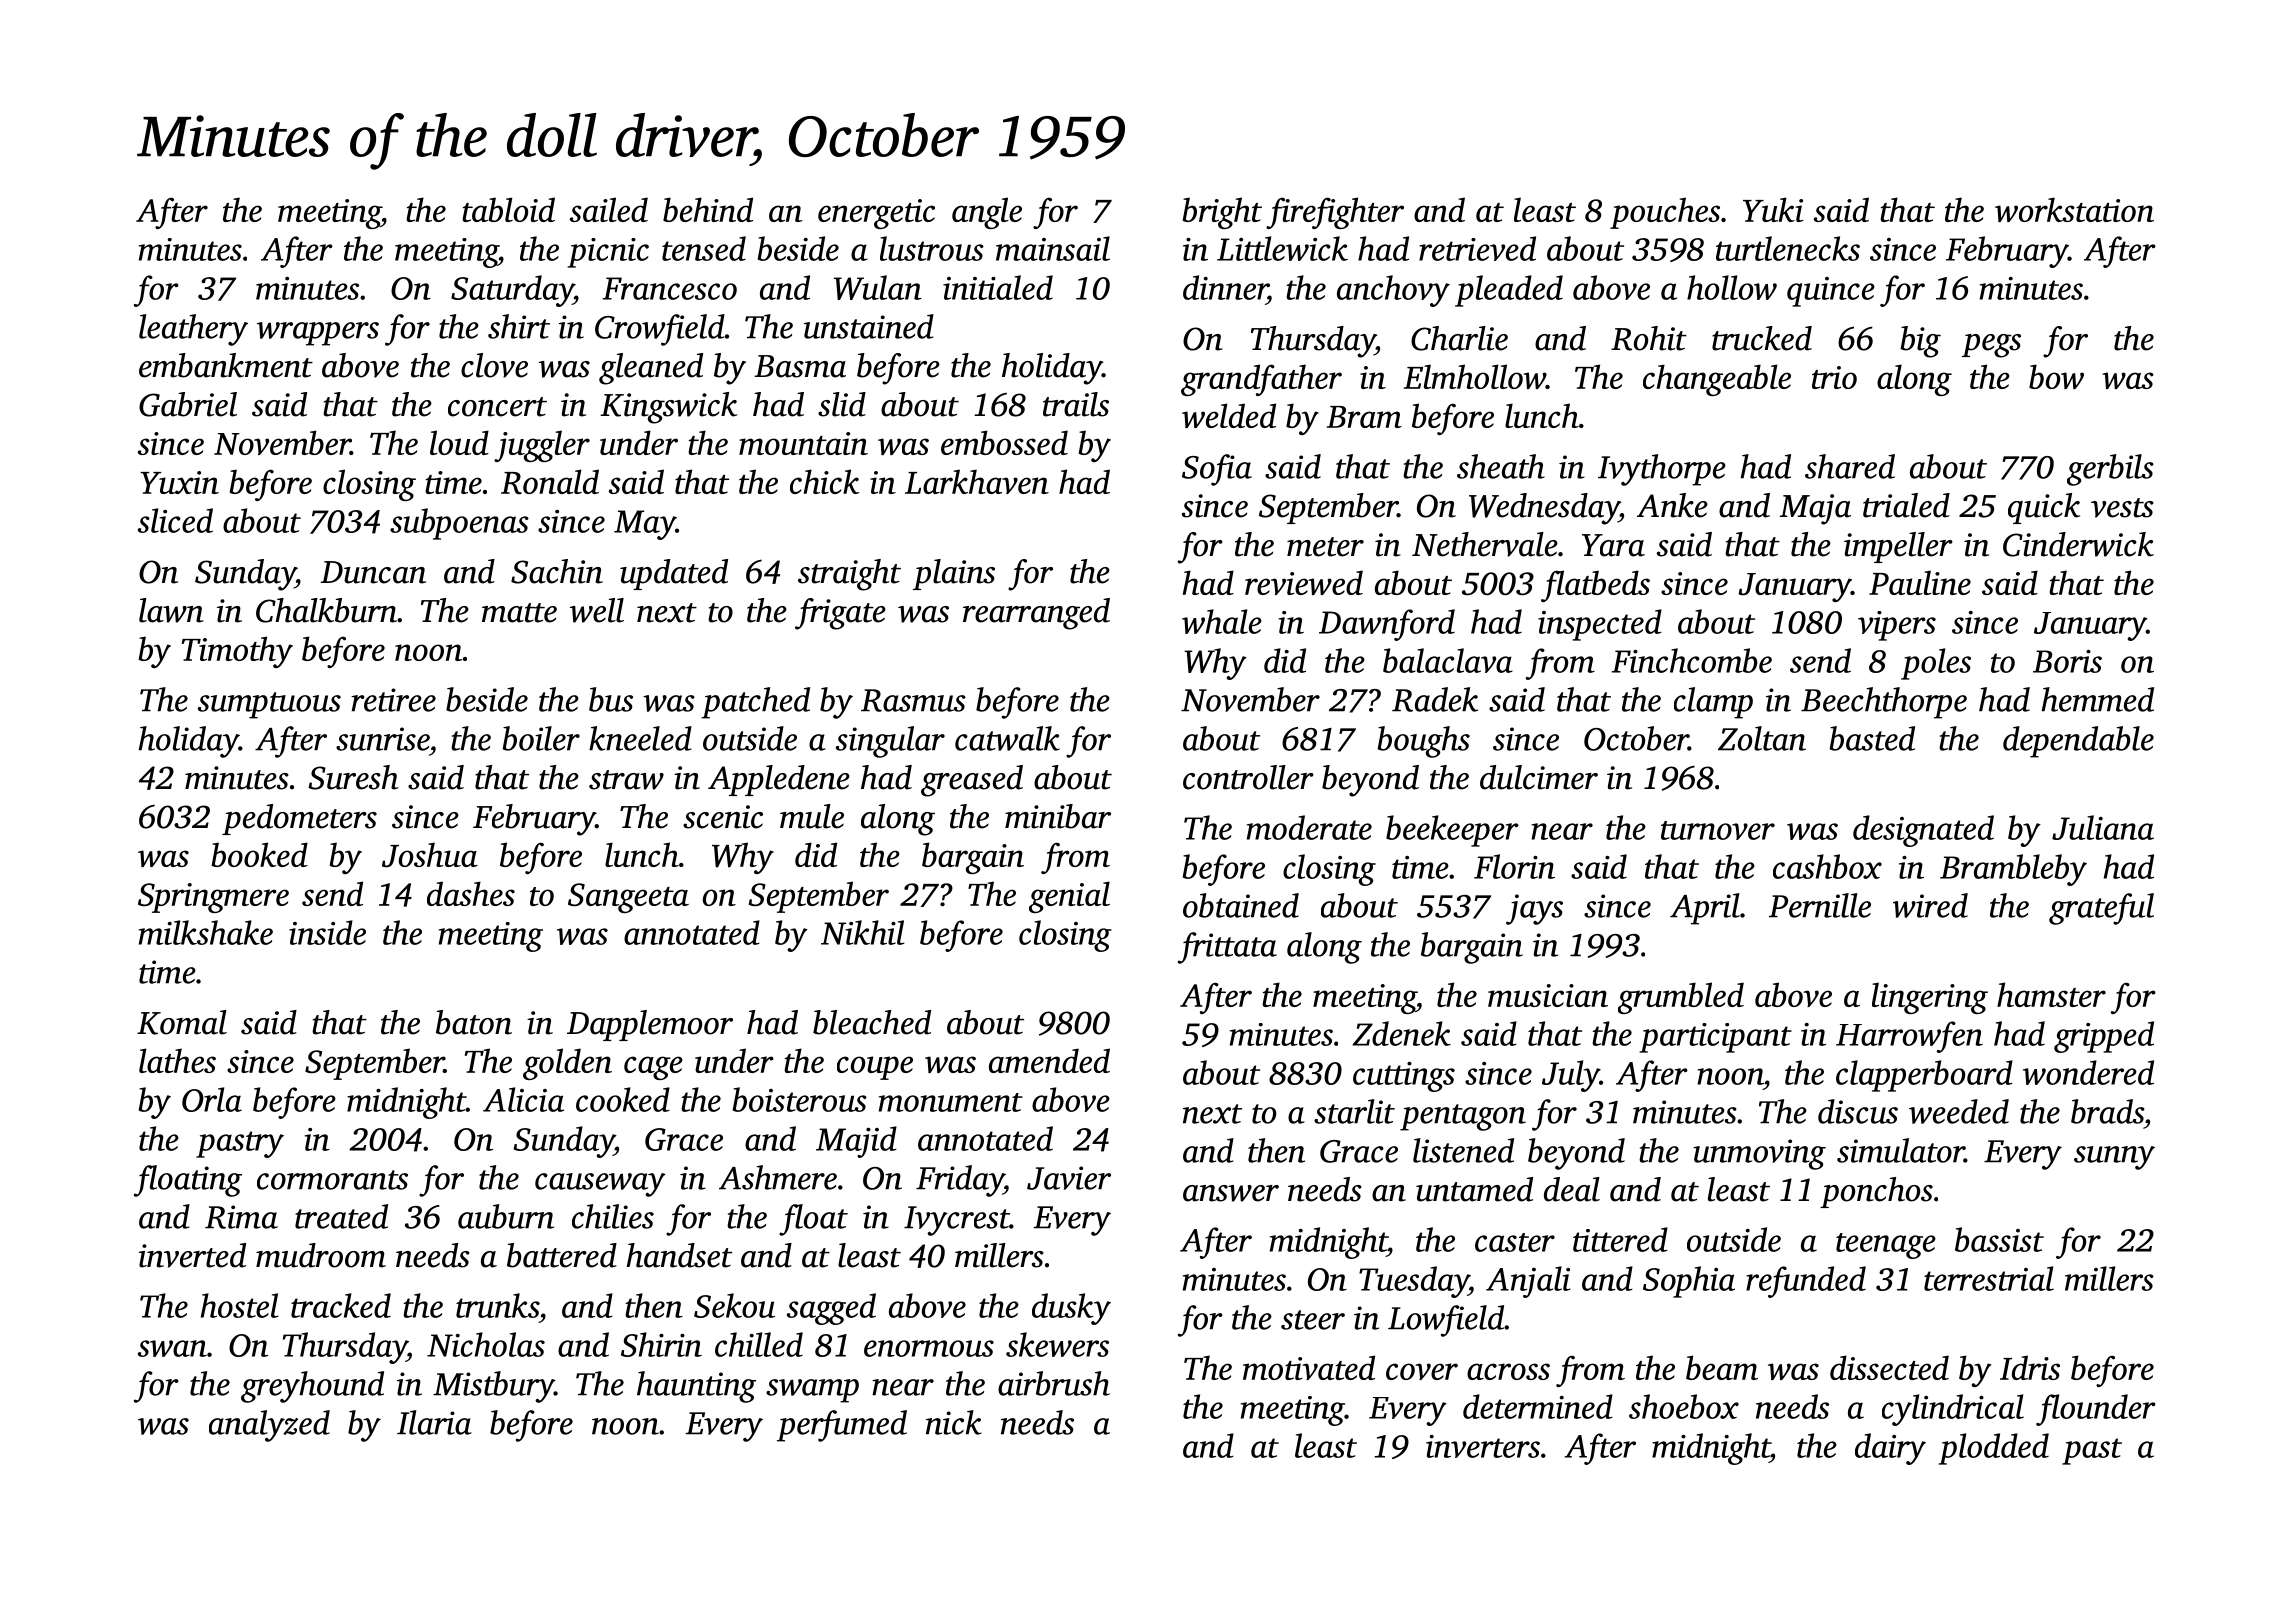  I want to click on poles, so click(1936, 664).
